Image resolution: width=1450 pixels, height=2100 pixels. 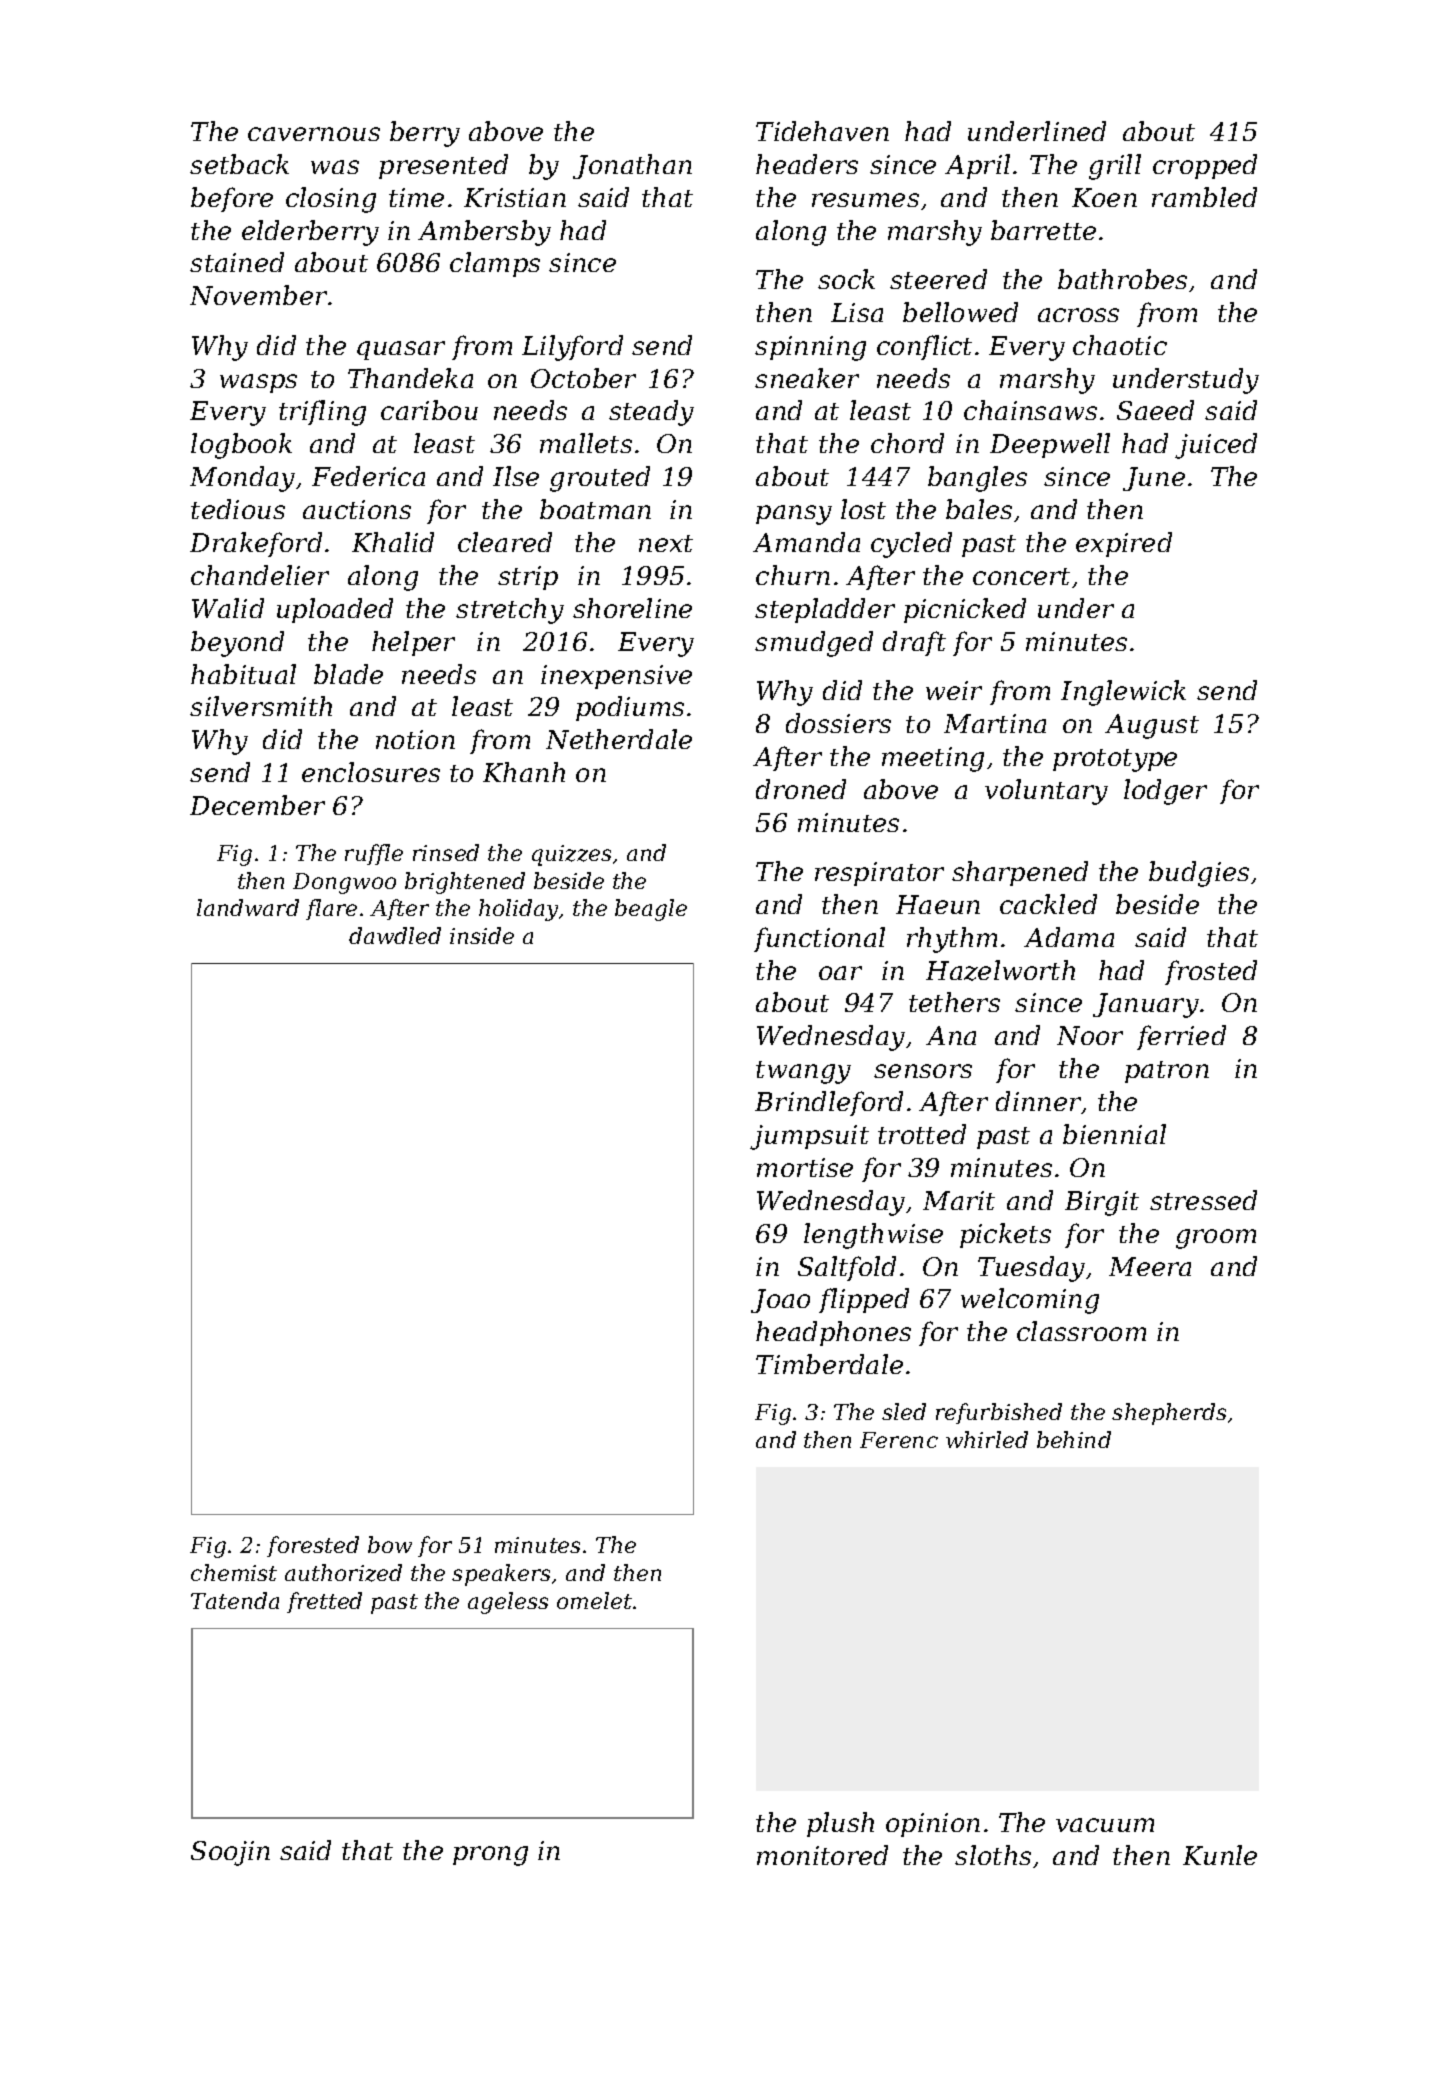 I want to click on uploaded, so click(x=335, y=610).
